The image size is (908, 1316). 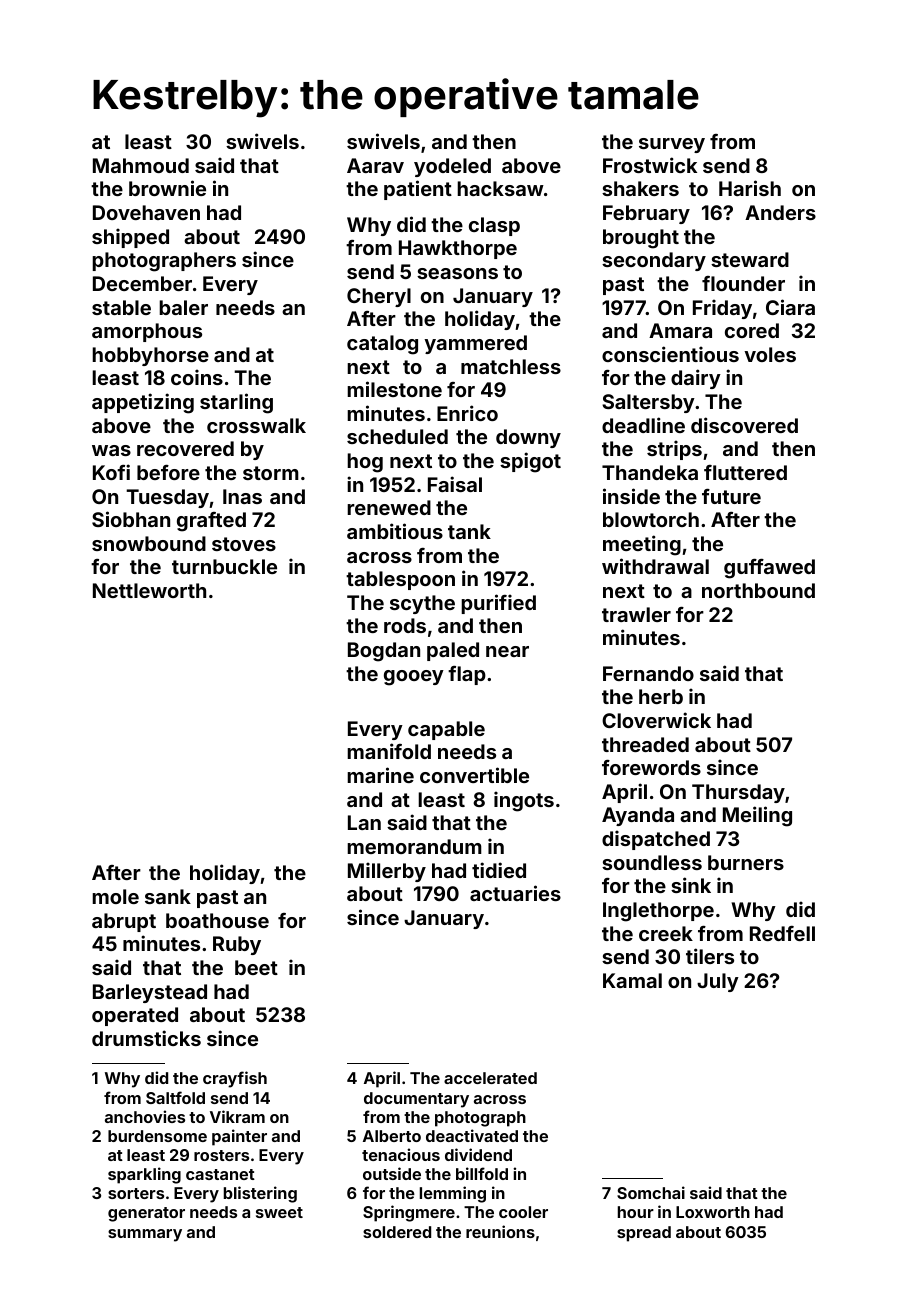 What do you see at coordinates (389, 751) in the screenshot?
I see `manifold` at bounding box center [389, 751].
